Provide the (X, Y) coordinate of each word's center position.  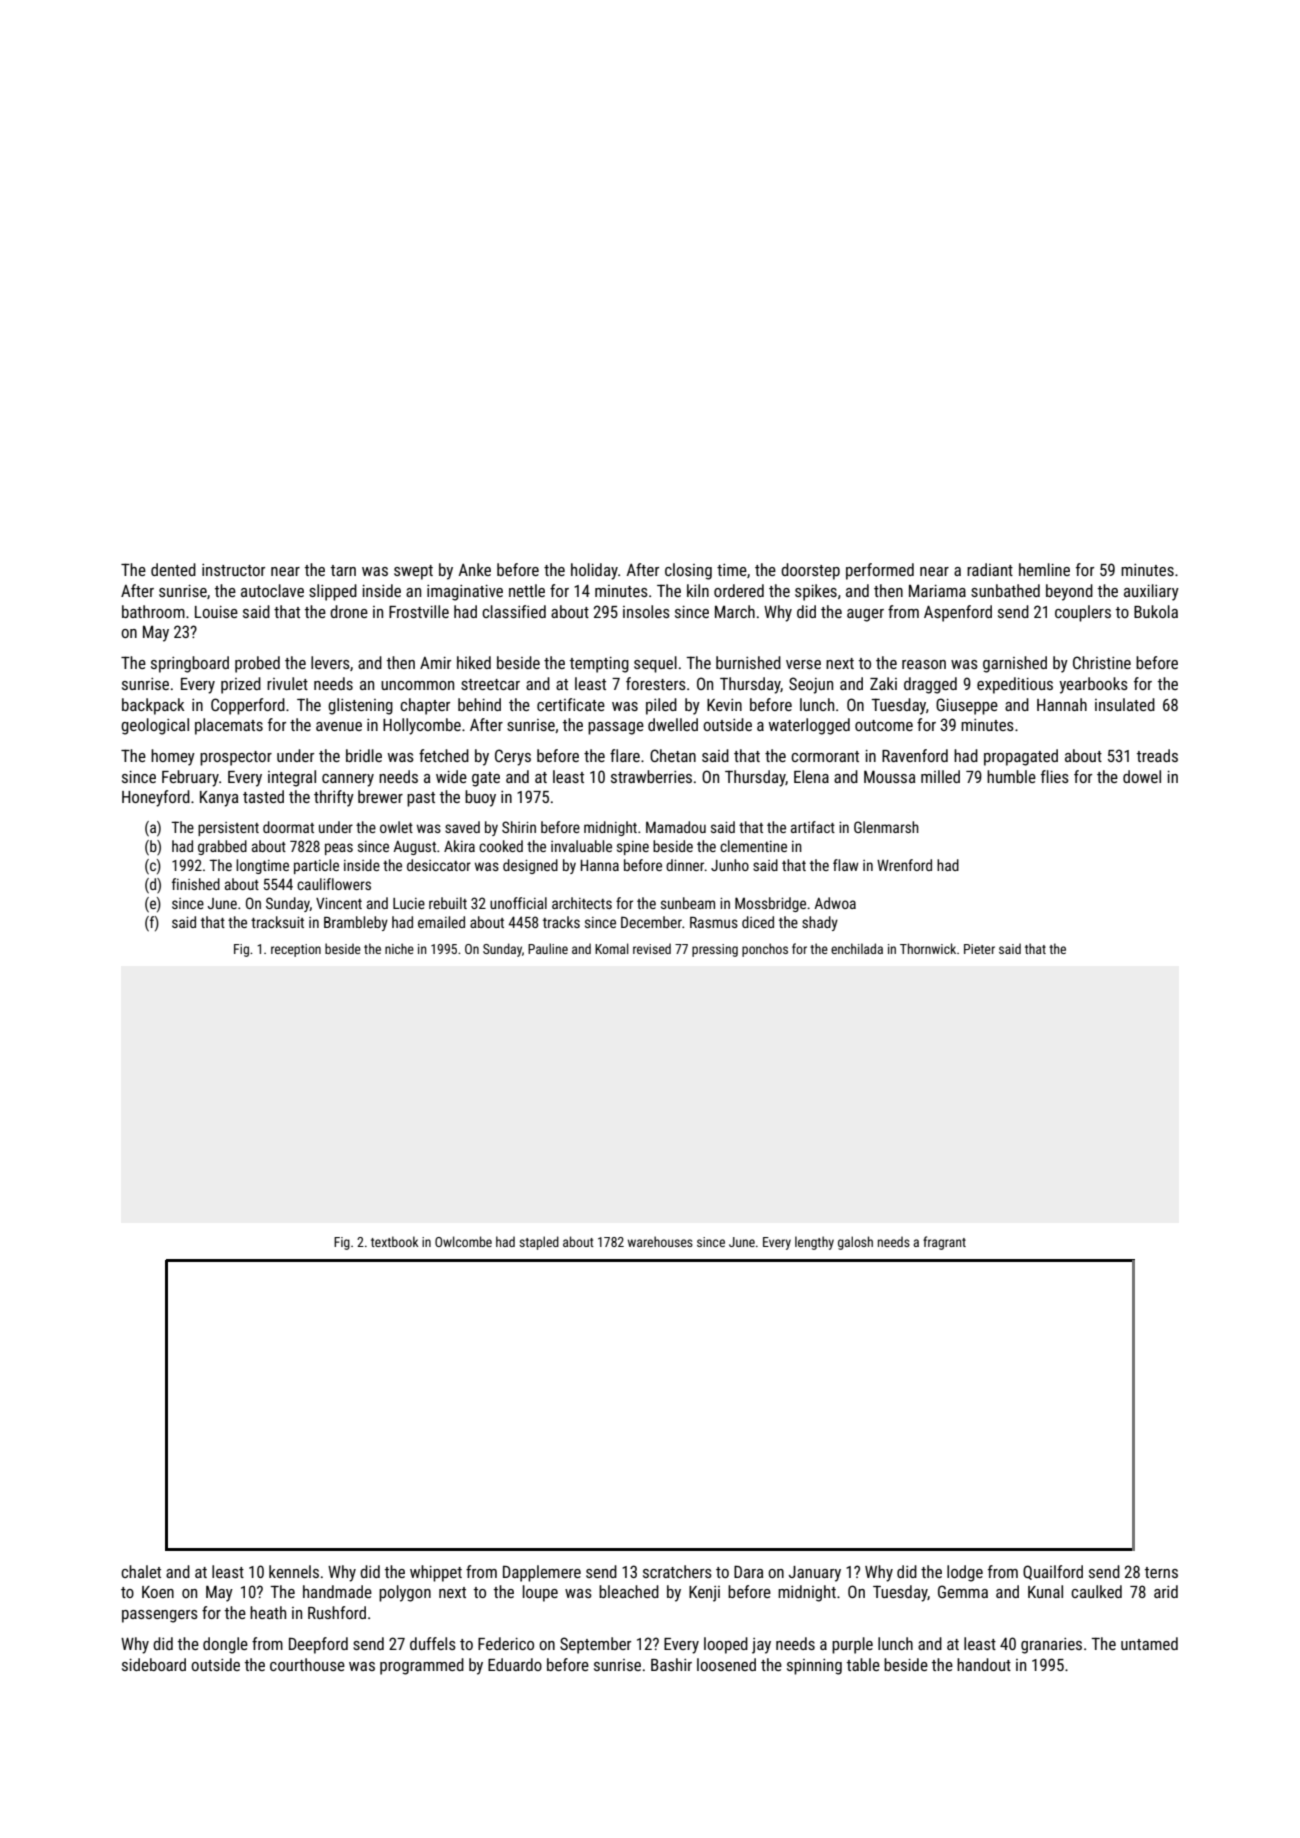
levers (330, 662)
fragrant (944, 1243)
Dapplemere (542, 1573)
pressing (715, 950)
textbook (395, 1241)
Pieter (979, 949)
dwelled (673, 724)
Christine (1102, 662)
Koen (158, 1592)
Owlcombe (463, 1241)
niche (399, 948)
